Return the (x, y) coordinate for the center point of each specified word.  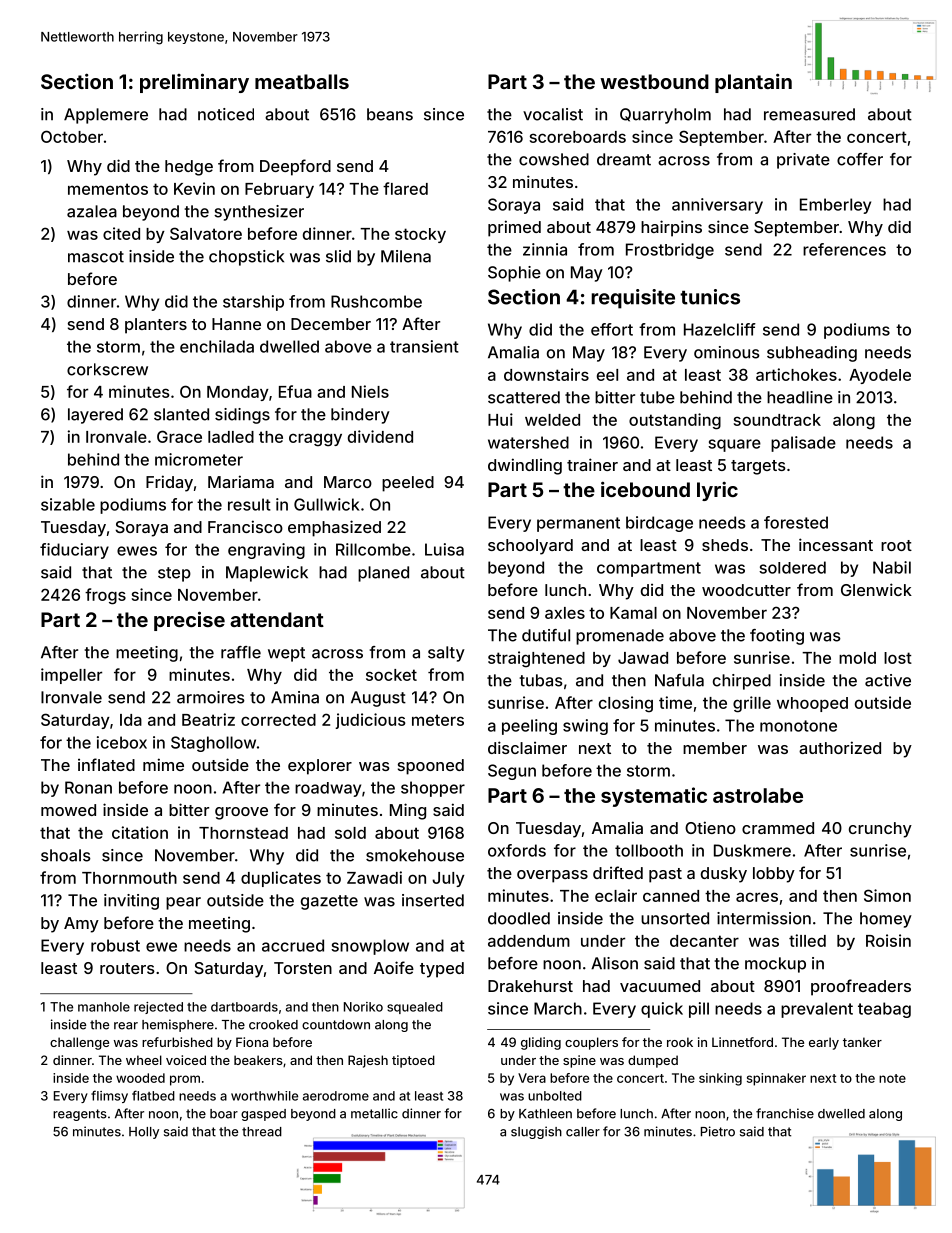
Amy (81, 925)
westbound (654, 81)
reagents (80, 1115)
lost (898, 658)
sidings (242, 416)
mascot (96, 257)
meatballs (302, 81)
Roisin (888, 940)
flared (405, 188)
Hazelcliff (720, 329)
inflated (106, 764)
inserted (433, 900)
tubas (541, 680)
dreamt (624, 159)
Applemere (106, 116)
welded (552, 420)
